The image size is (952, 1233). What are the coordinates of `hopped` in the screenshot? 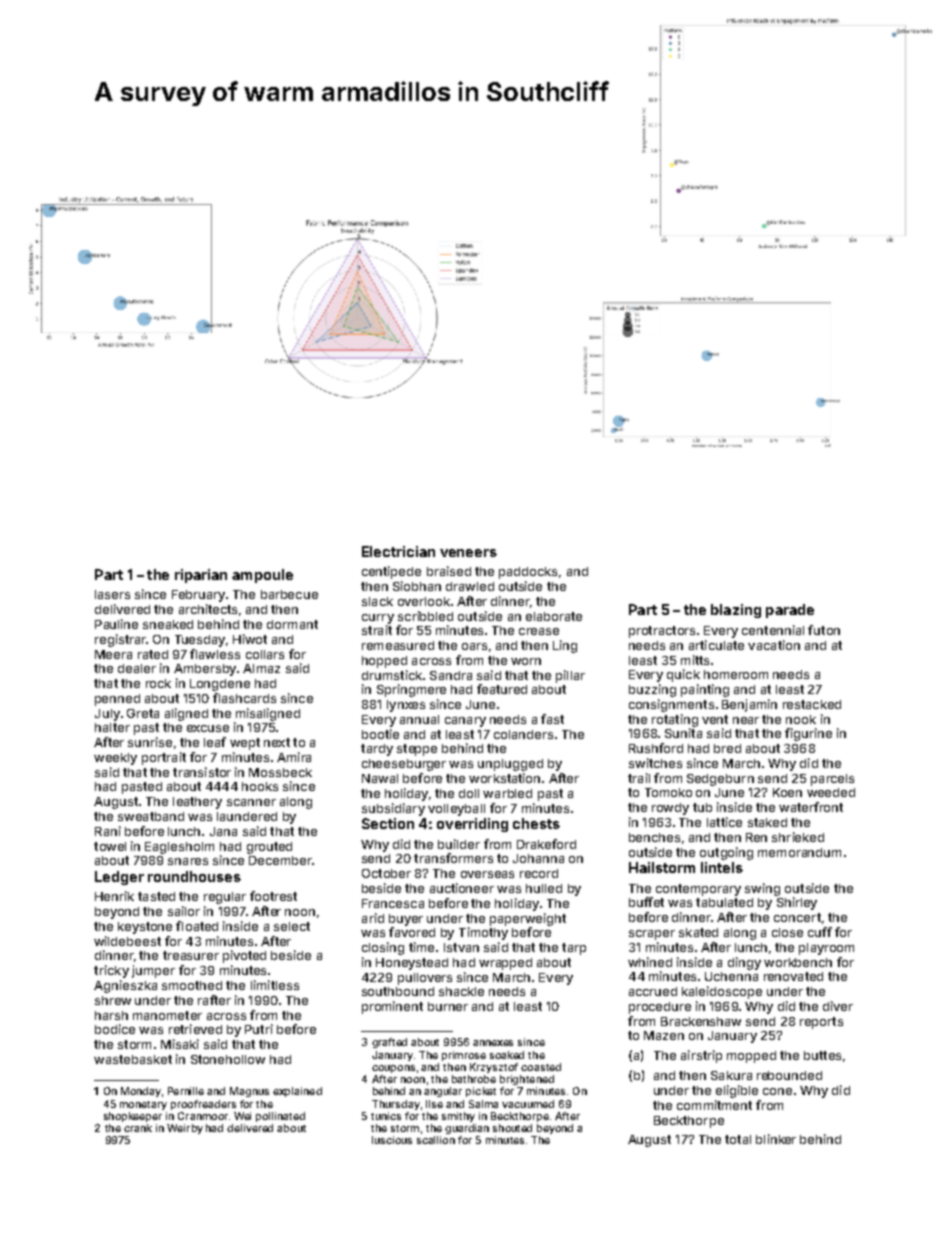 It's located at (384, 662).
